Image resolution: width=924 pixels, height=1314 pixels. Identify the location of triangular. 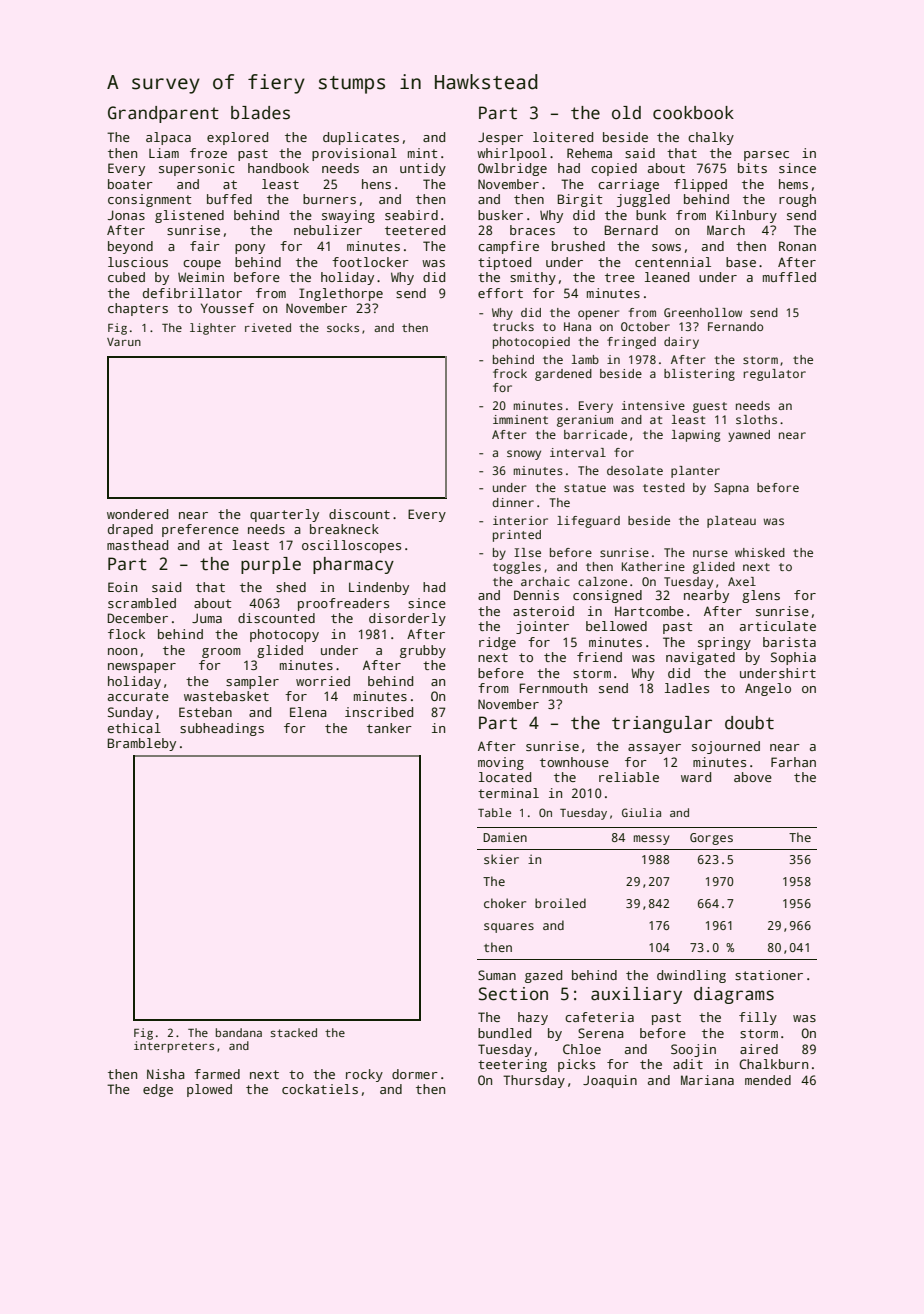
(662, 724).
